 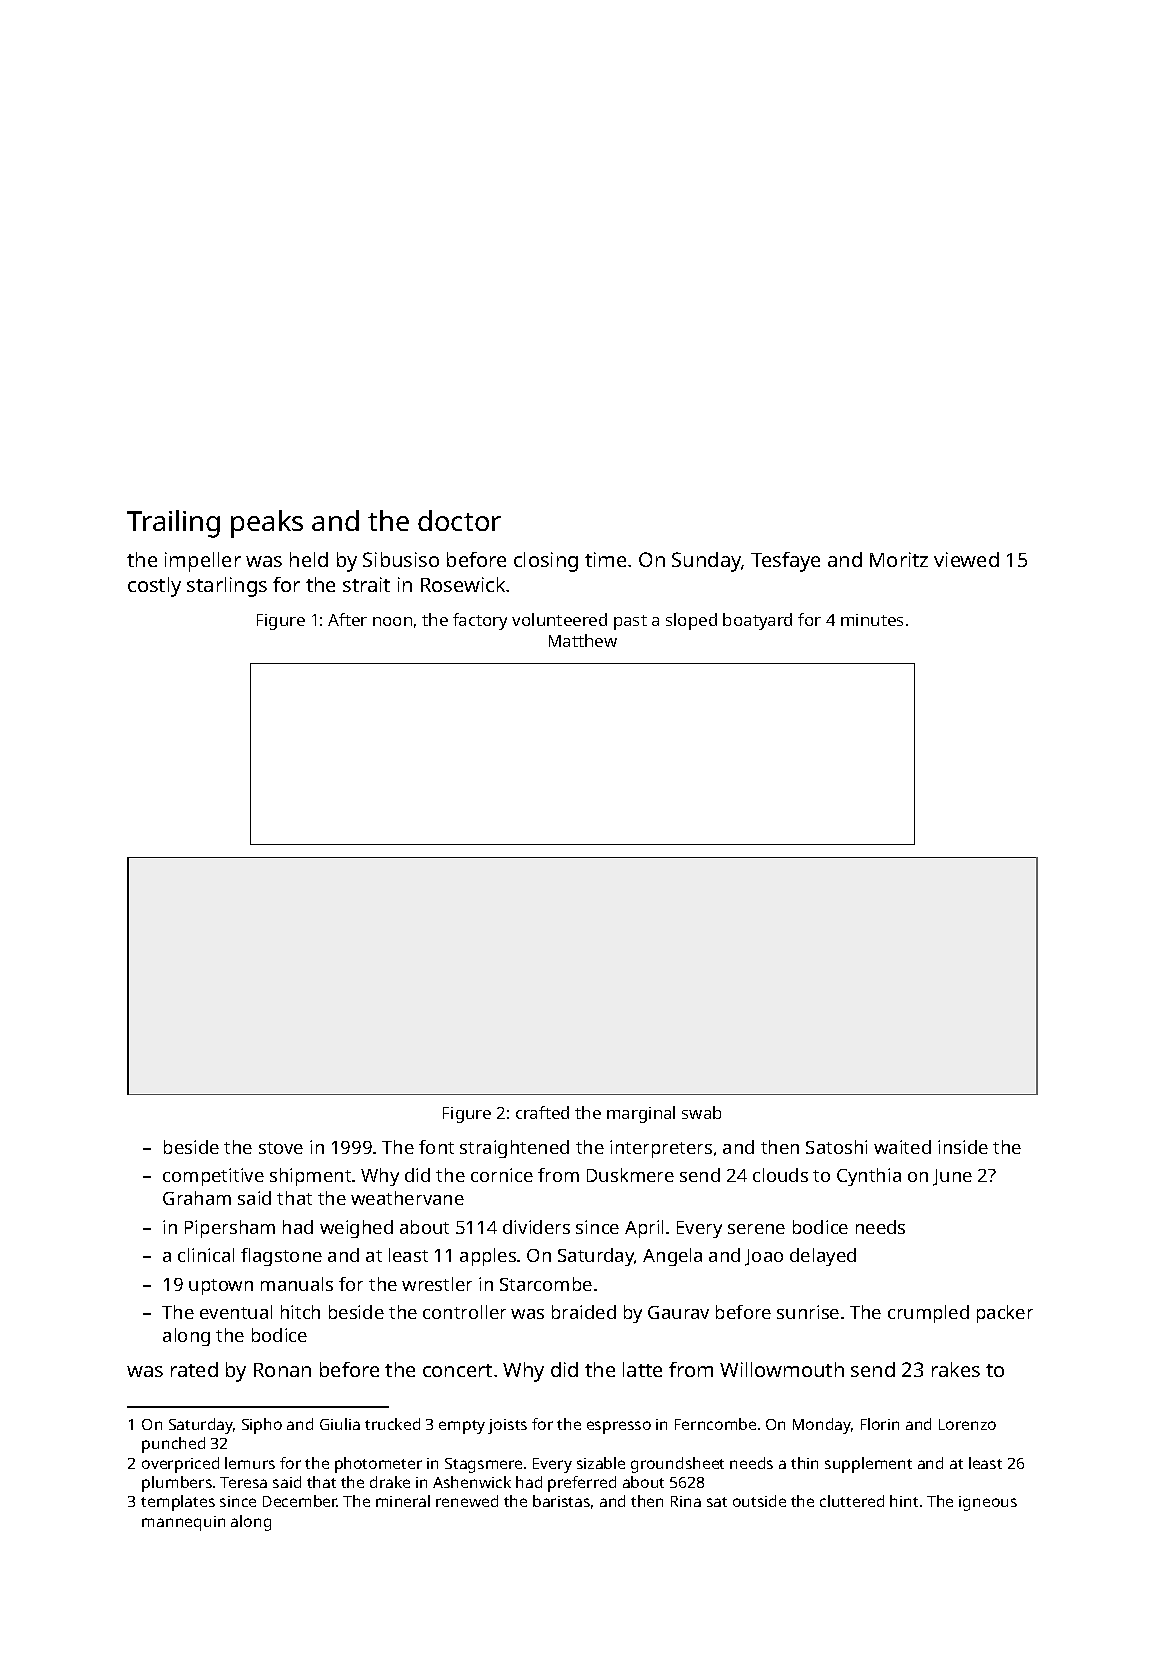 What do you see at coordinates (583, 640) in the screenshot?
I see `Matthew` at bounding box center [583, 640].
